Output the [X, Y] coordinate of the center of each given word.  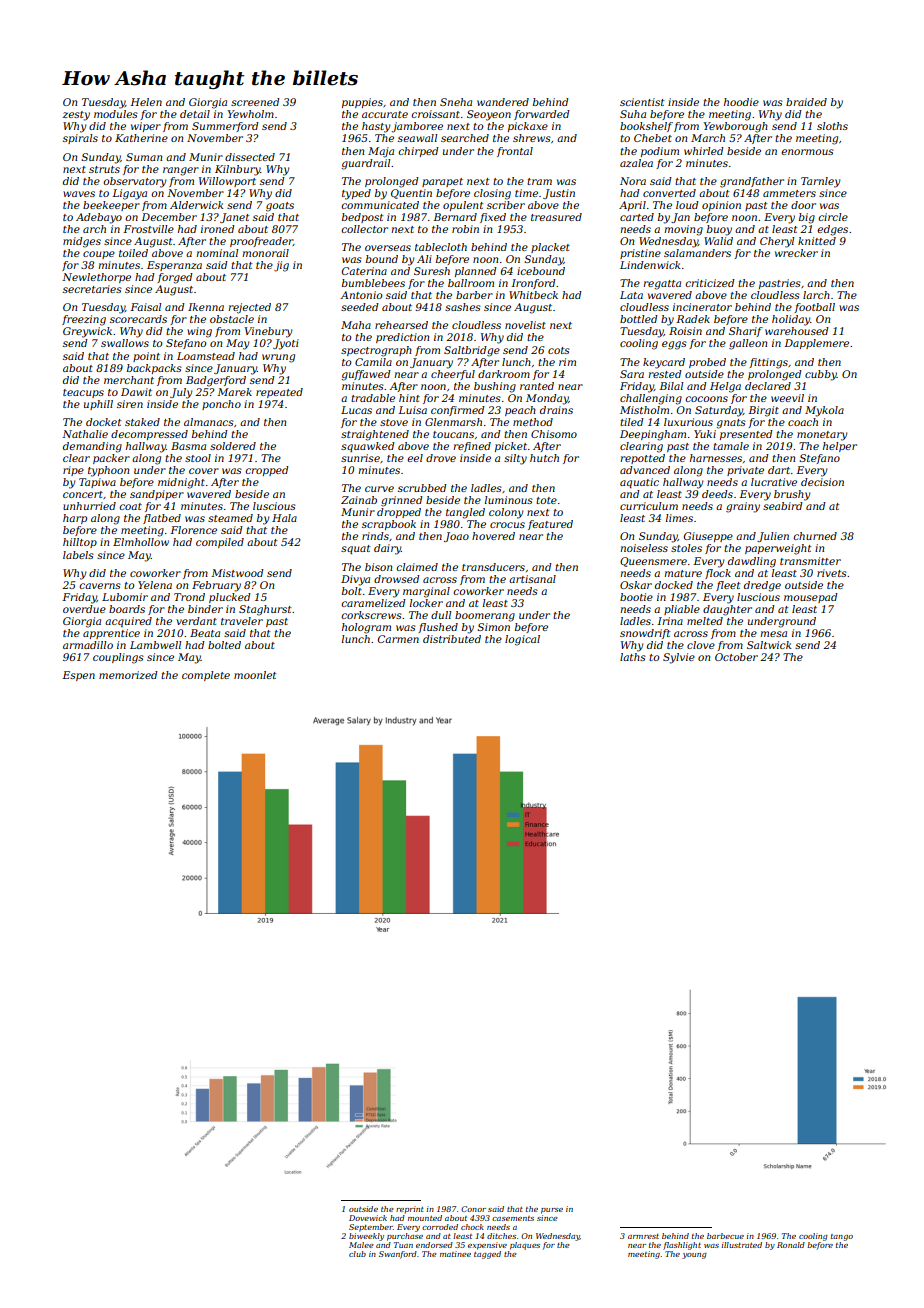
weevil [787, 398]
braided [806, 102]
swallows [125, 343]
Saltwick [769, 645]
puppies [362, 103]
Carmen [398, 639]
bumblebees [373, 283]
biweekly [366, 1237]
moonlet [255, 675]
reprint [410, 1210]
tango [842, 1237]
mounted [425, 1218]
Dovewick [368, 1218]
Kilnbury [238, 170]
